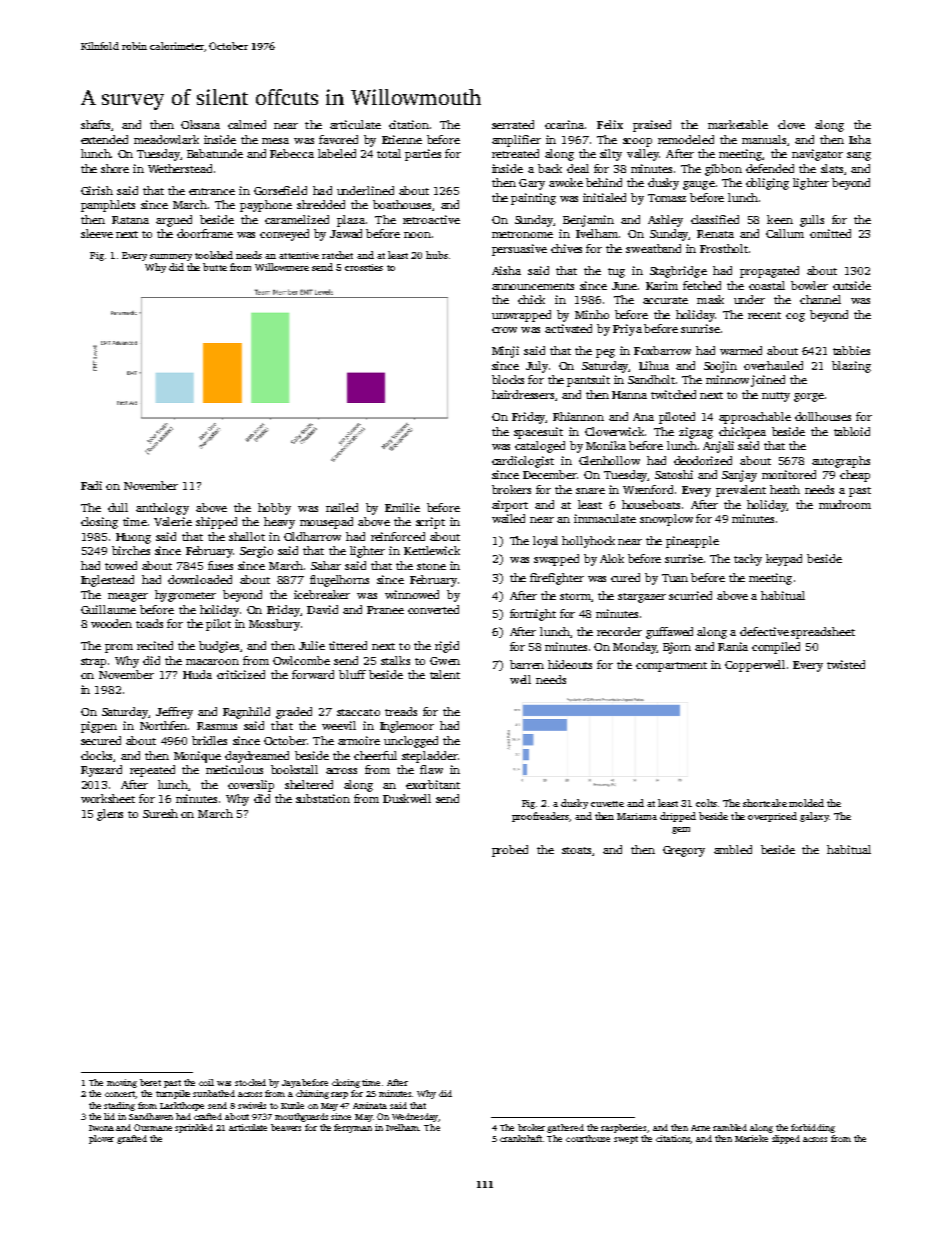 The height and width of the document is (1233, 952). What do you see at coordinates (247, 124) in the document?
I see `calmed` at bounding box center [247, 124].
